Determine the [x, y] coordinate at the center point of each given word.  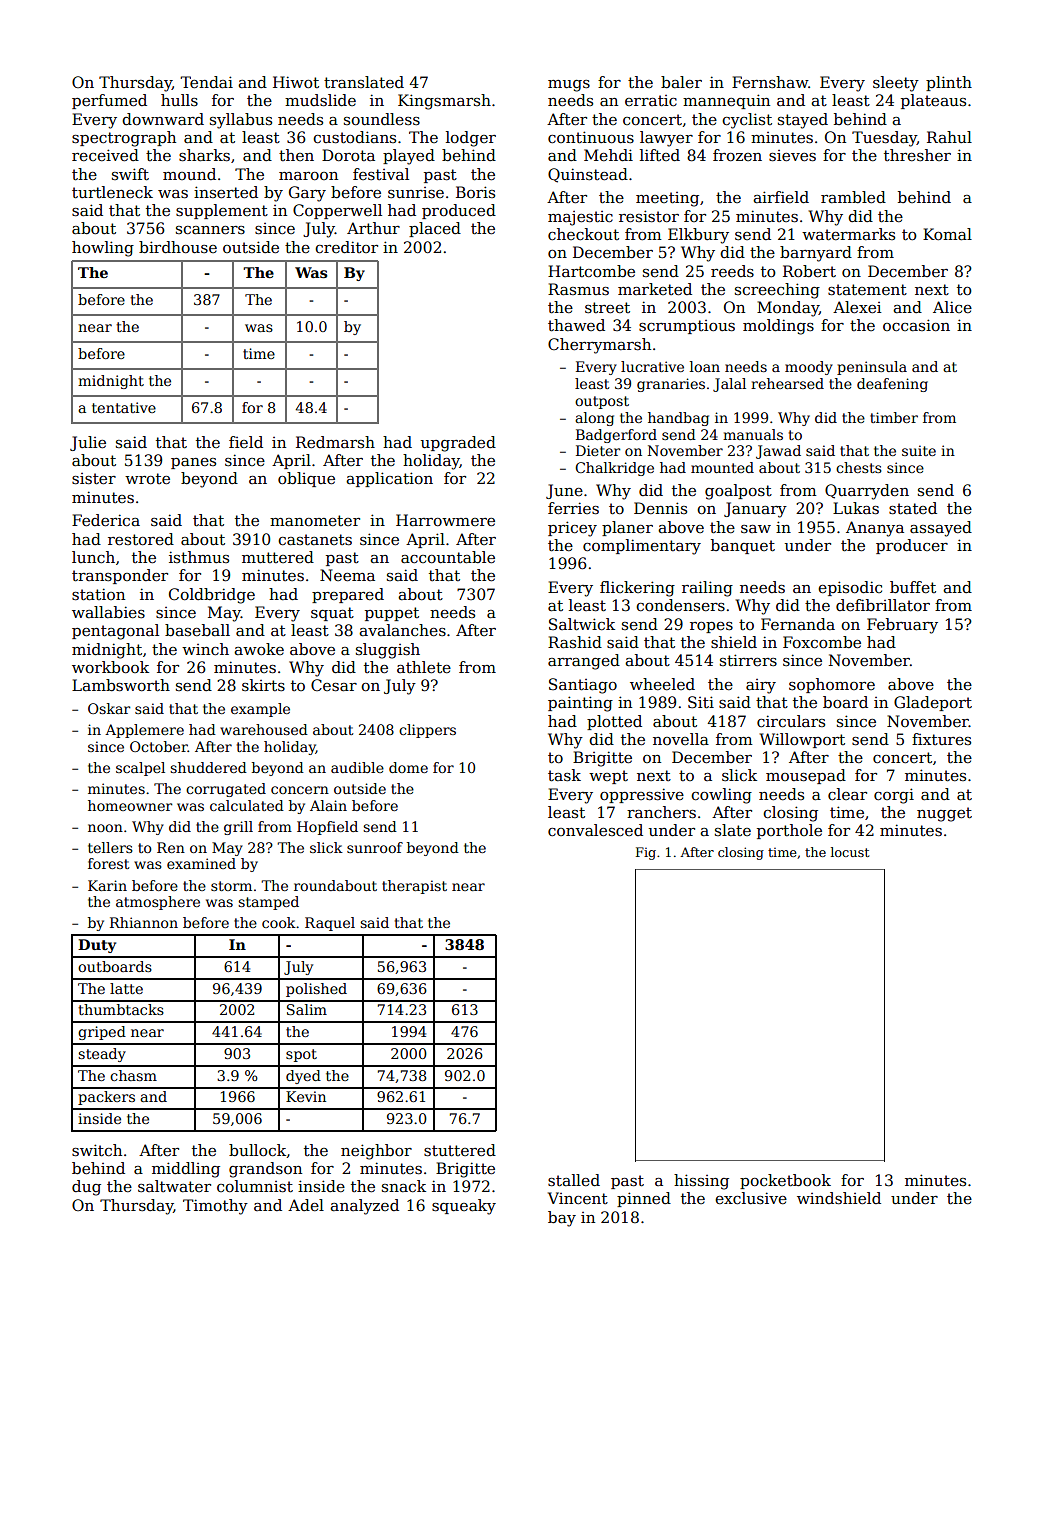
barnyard [816, 254]
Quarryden [867, 492]
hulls [179, 100]
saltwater [174, 1186]
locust [850, 852]
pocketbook [785, 1181]
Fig [646, 853]
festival [381, 174]
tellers [110, 847]
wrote [147, 479]
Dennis [660, 508]
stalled [574, 1180]
